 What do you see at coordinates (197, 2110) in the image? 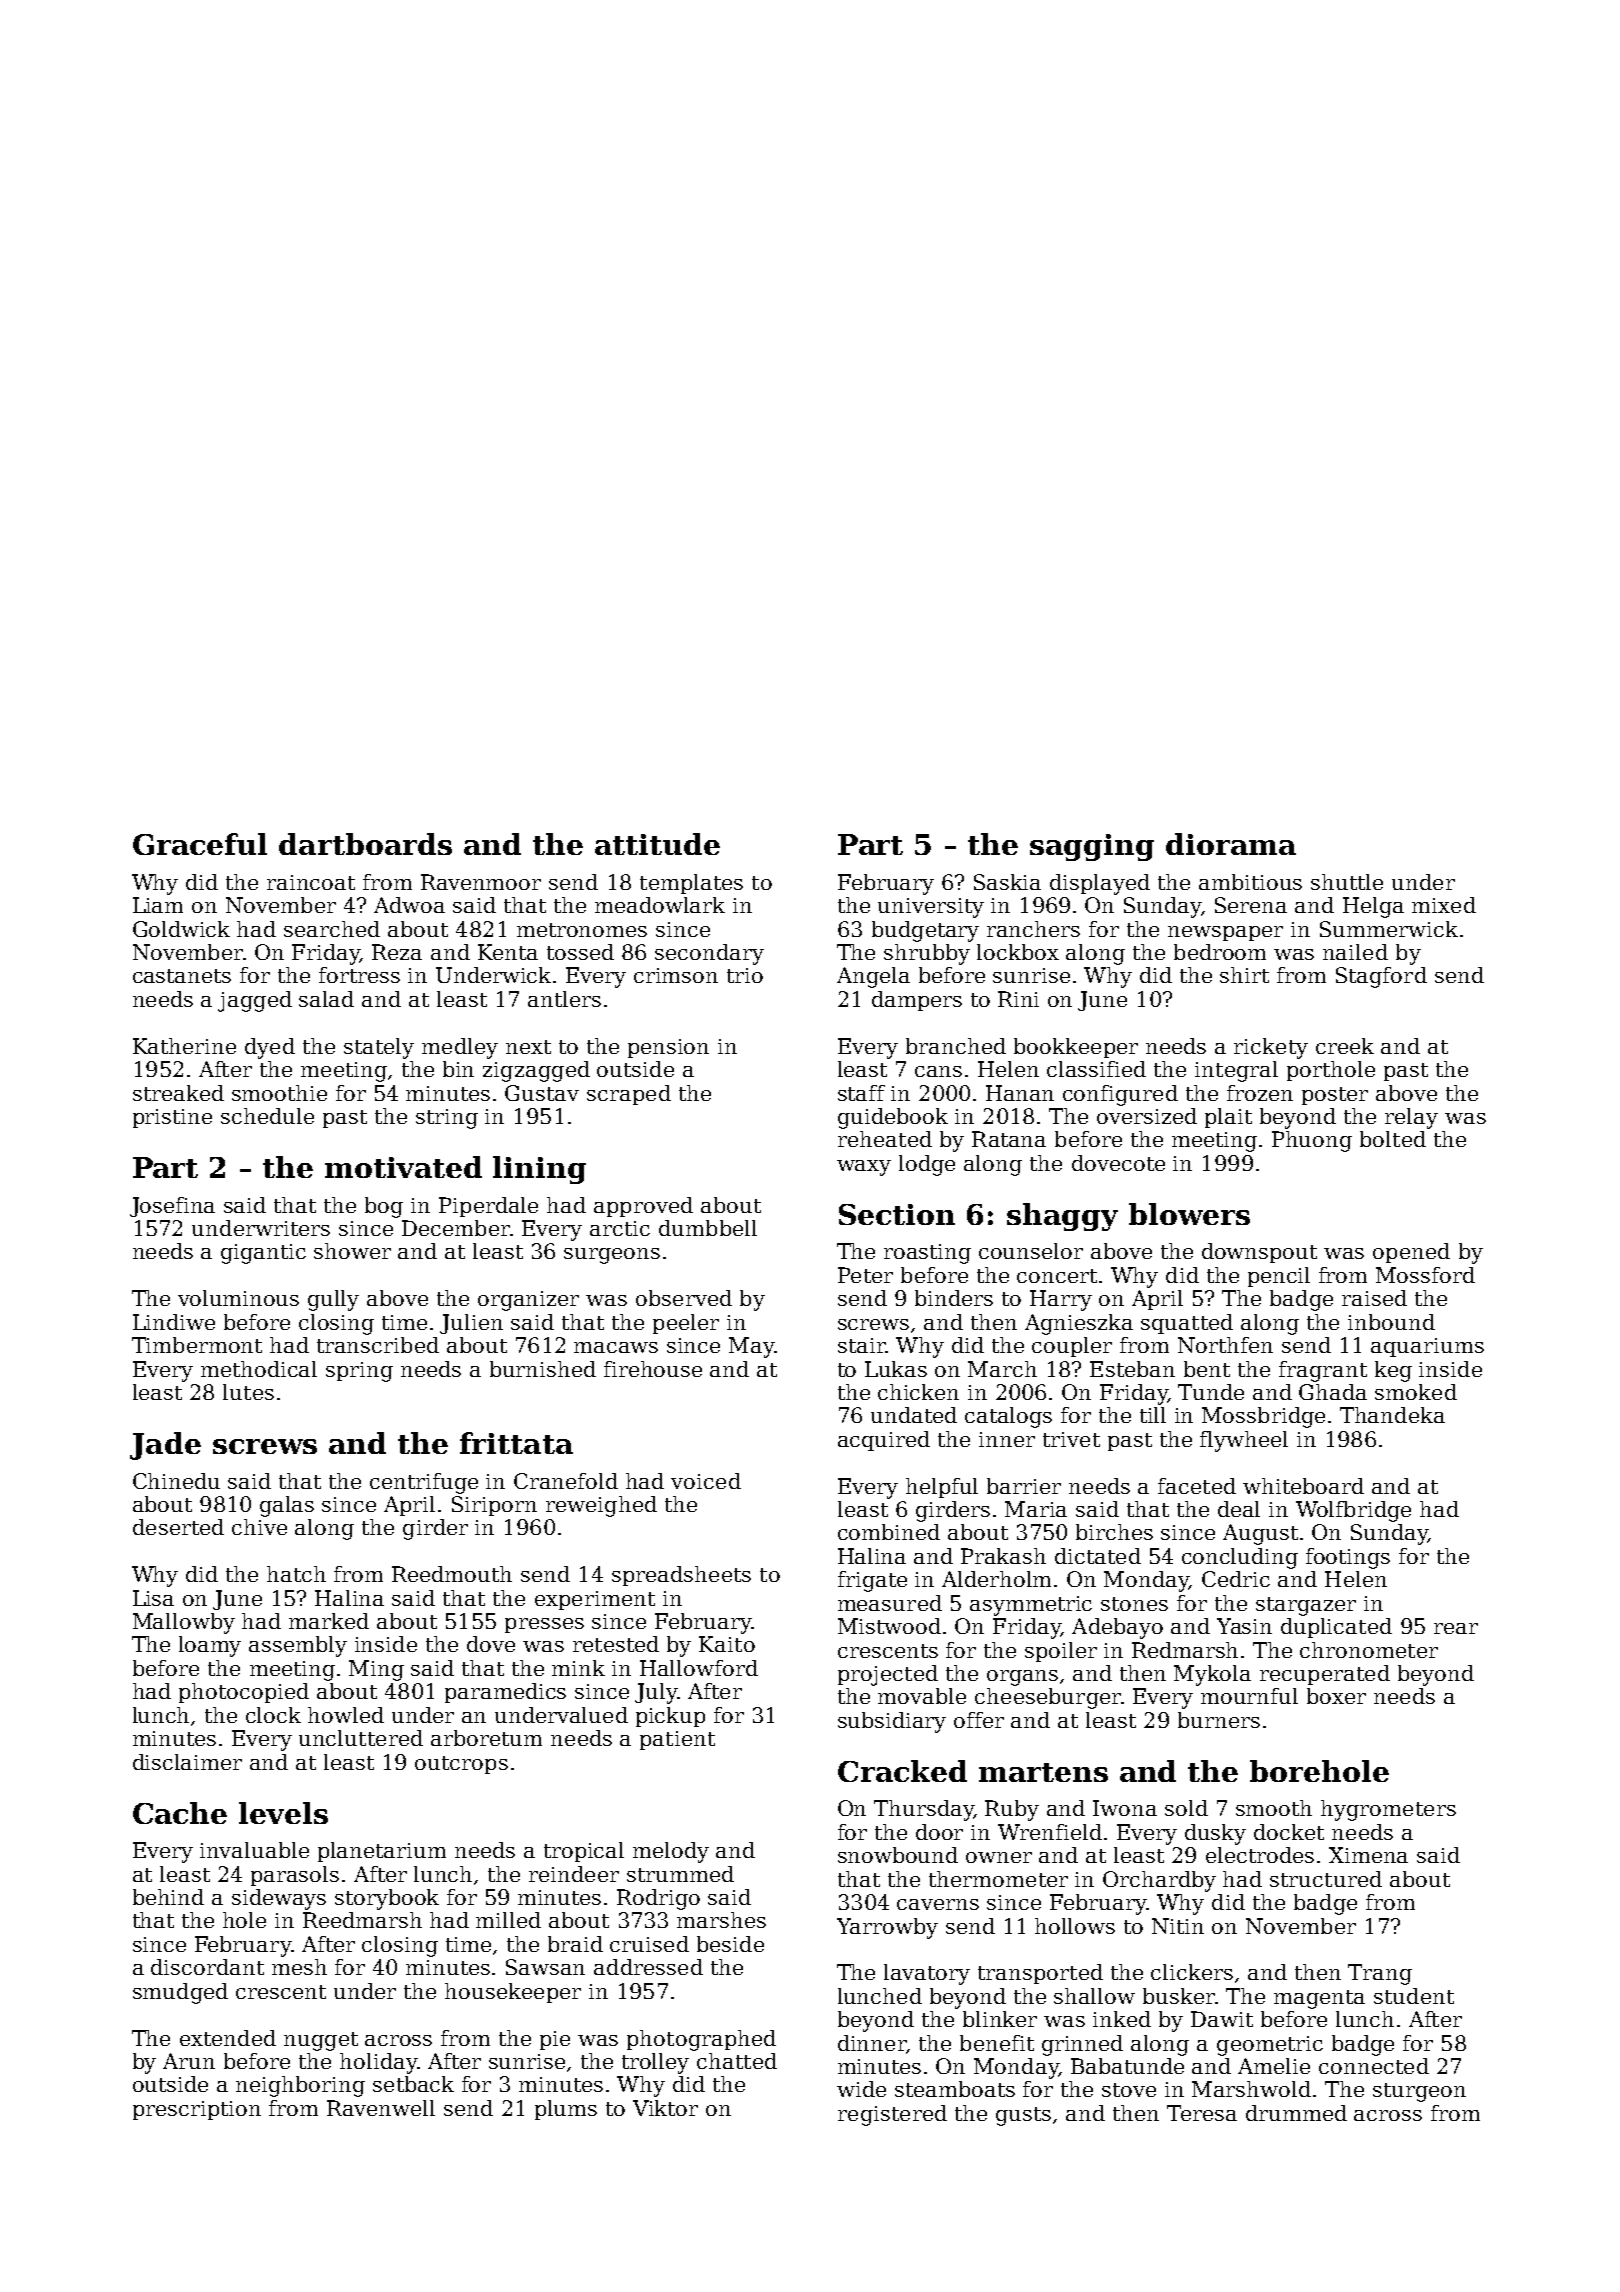
I see `prescription` at bounding box center [197, 2110].
